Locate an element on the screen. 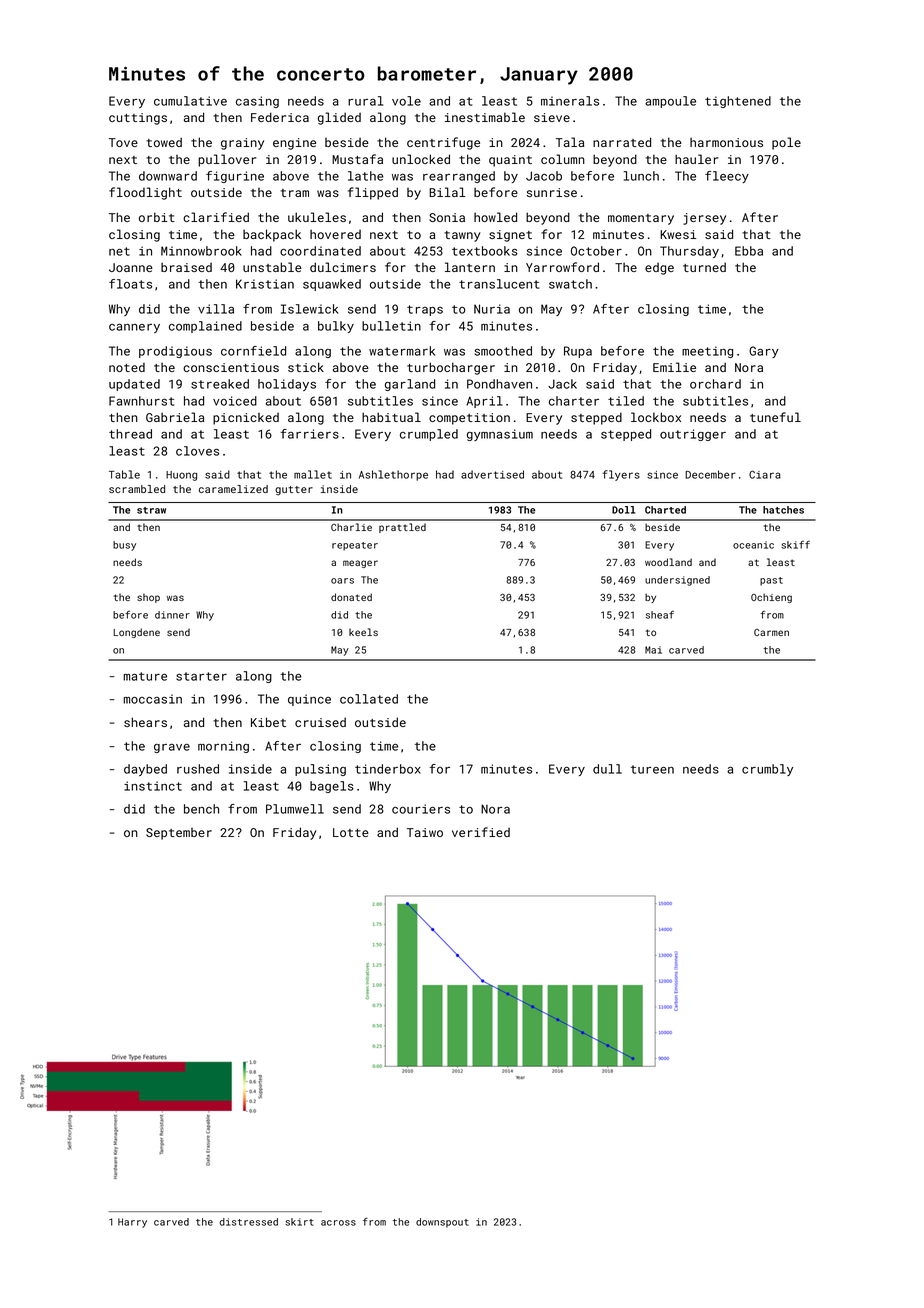  flipped is located at coordinates (373, 193).
